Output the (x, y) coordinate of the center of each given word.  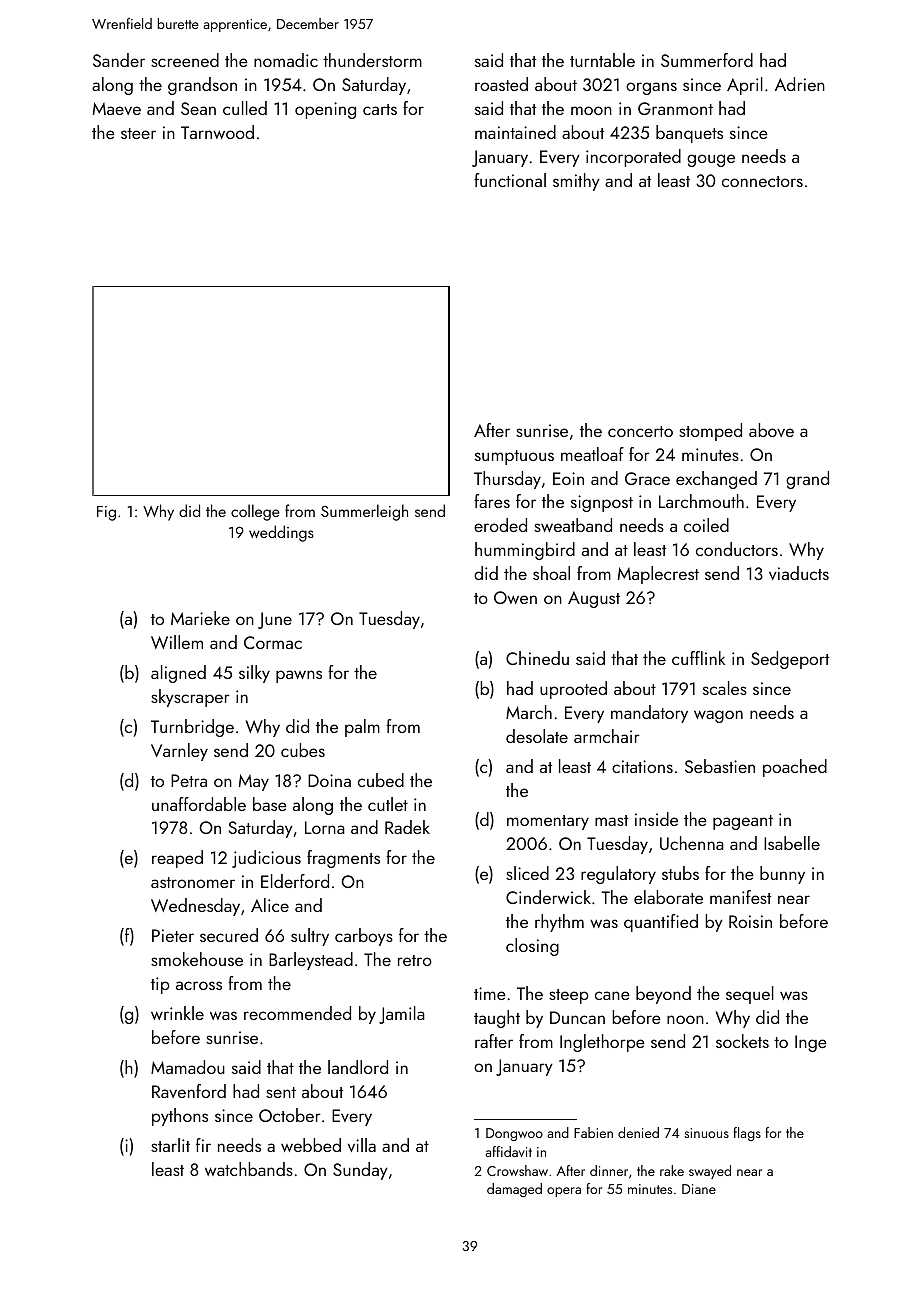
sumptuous (514, 457)
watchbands (249, 1169)
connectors (762, 181)
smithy (576, 182)
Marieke (200, 618)
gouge (711, 160)
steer (138, 133)
